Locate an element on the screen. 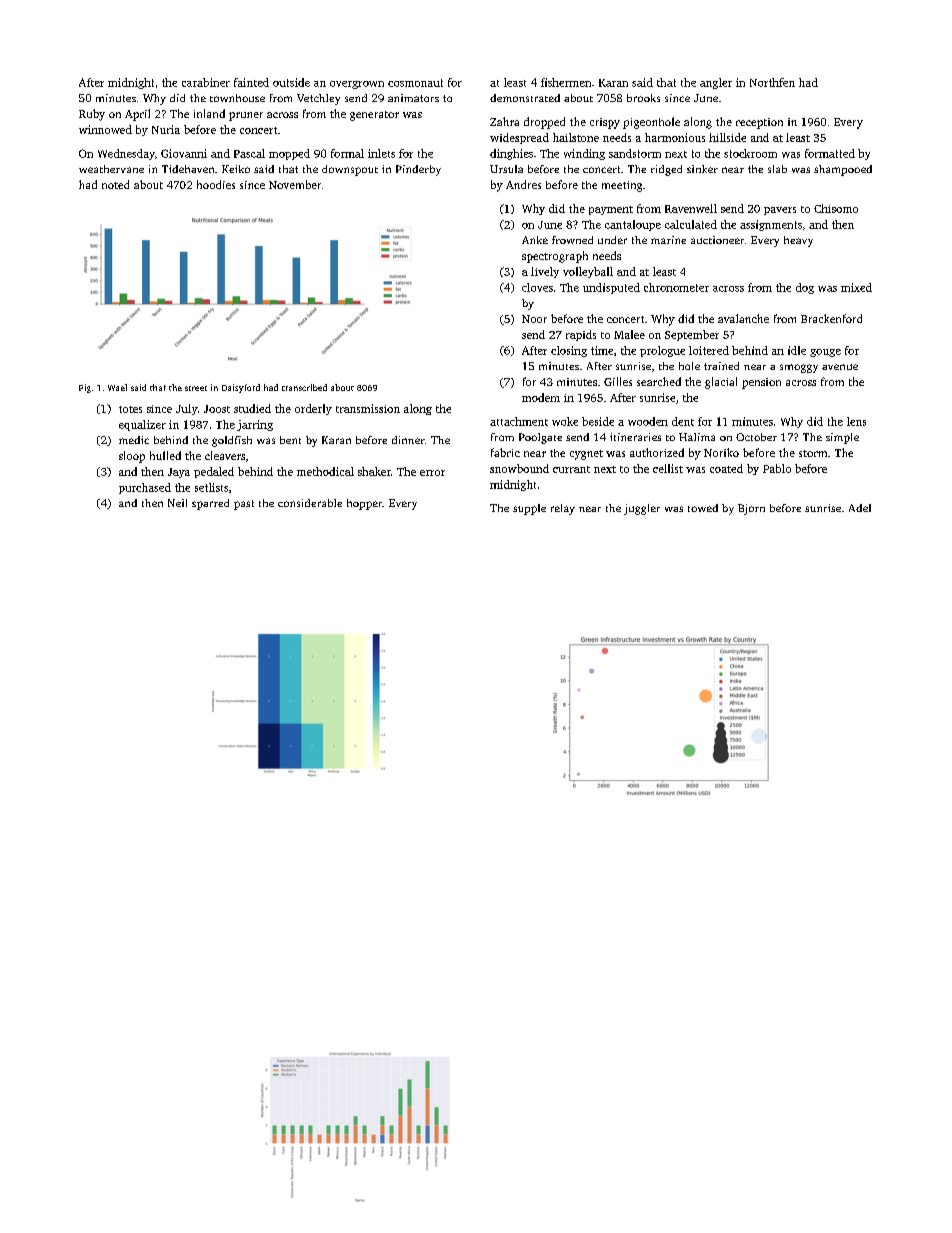 This screenshot has width=952, height=1233. closing is located at coordinates (569, 351).
